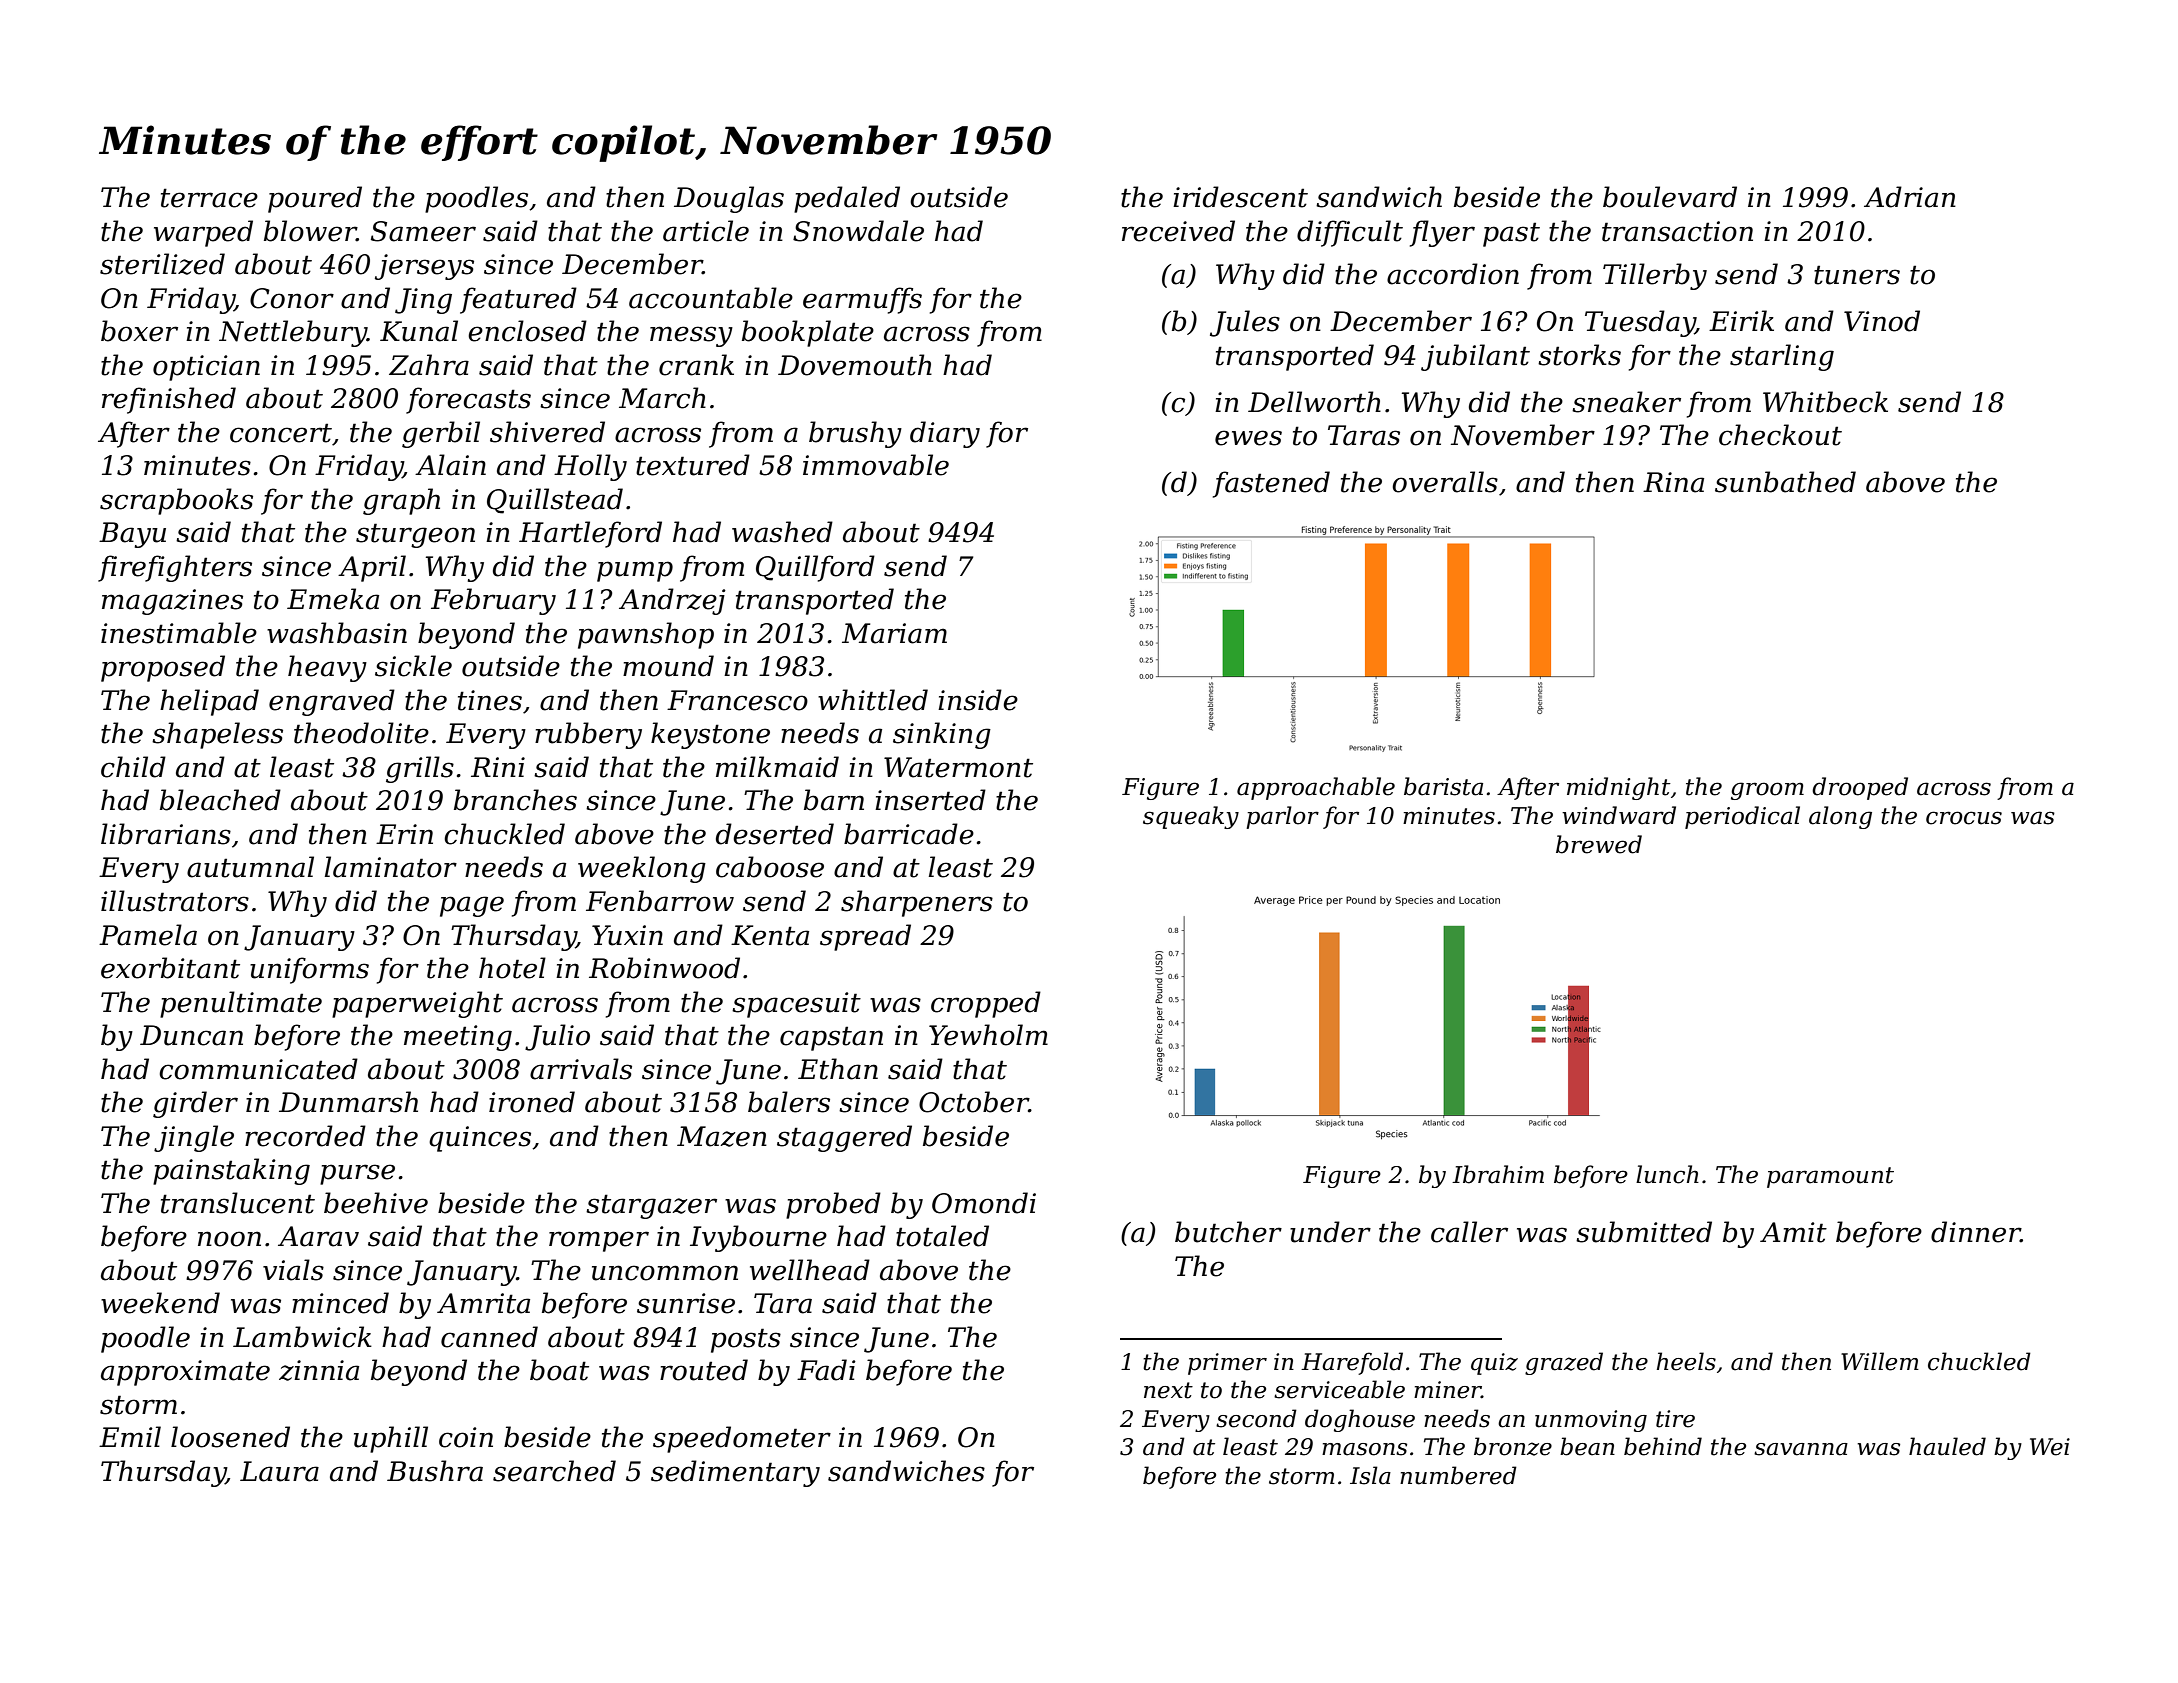 This image has width=2178, height=1683. What do you see at coordinates (706, 231) in the image?
I see `article` at bounding box center [706, 231].
